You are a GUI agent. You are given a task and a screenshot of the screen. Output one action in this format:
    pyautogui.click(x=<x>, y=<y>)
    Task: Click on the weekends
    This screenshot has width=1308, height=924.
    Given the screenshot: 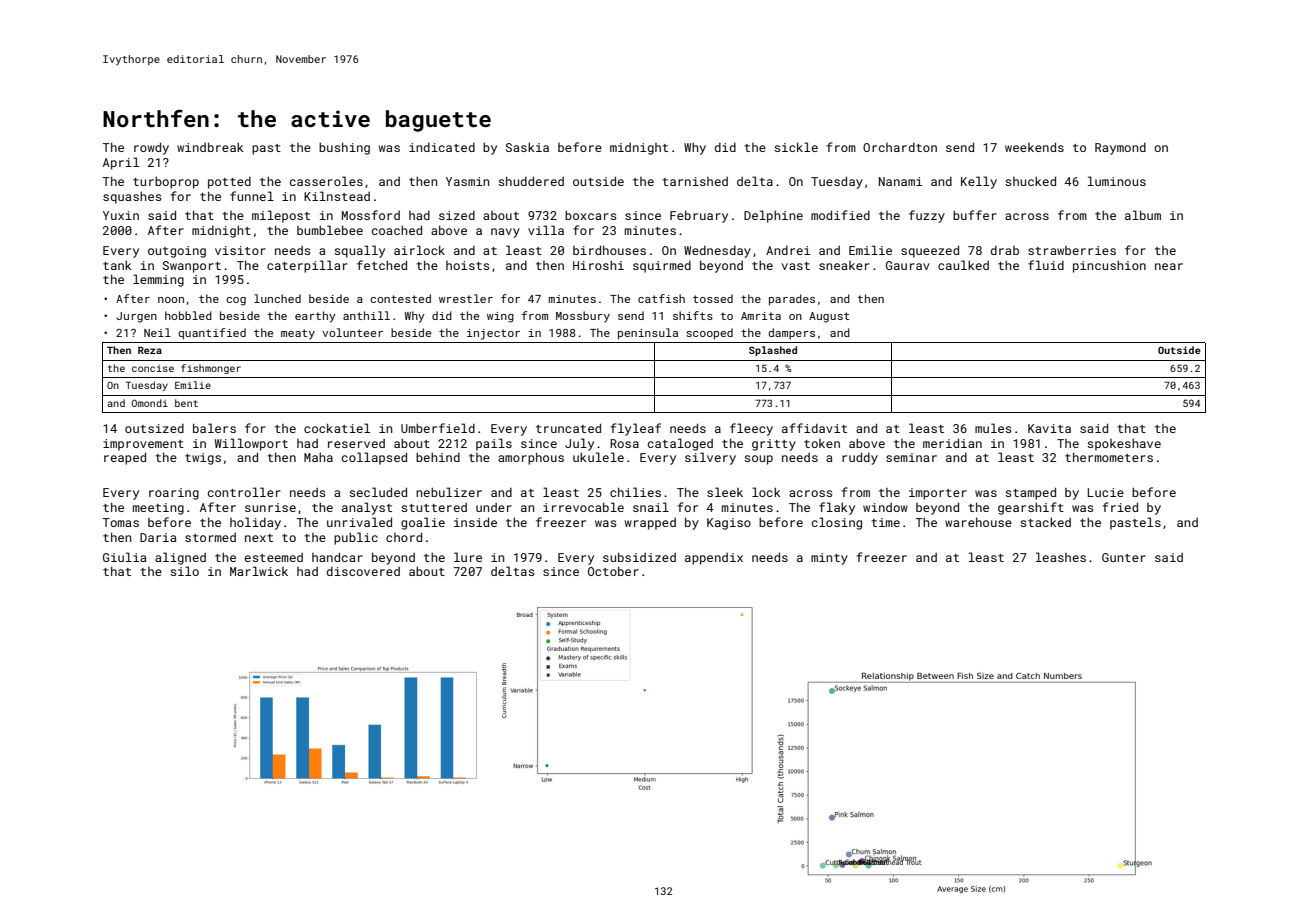 What is the action you would take?
    pyautogui.click(x=1034, y=147)
